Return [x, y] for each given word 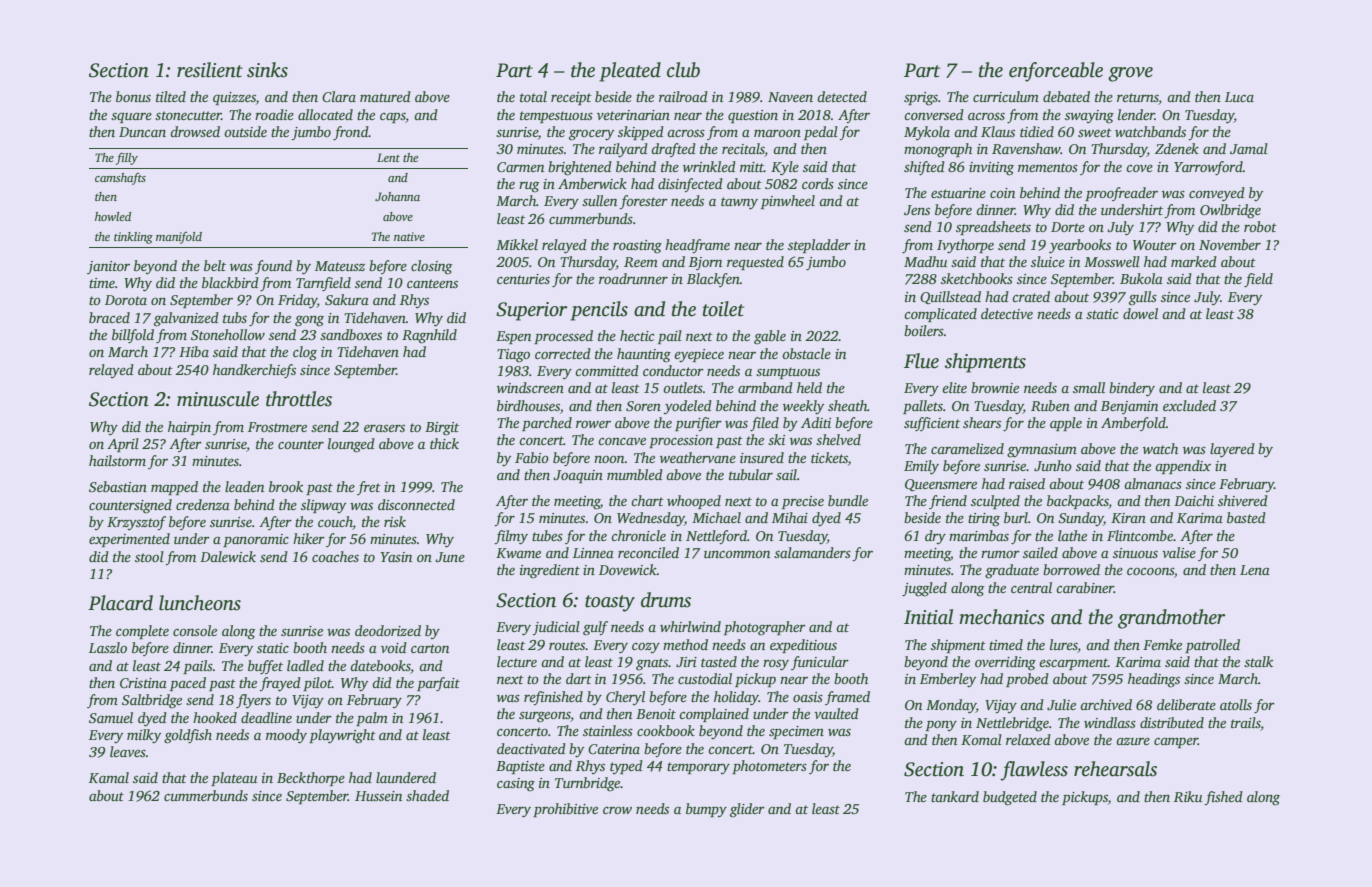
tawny [739, 203]
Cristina [143, 683]
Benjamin [1129, 407]
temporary [698, 768]
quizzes [234, 98]
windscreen [530, 387]
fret [369, 488]
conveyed [1217, 194]
